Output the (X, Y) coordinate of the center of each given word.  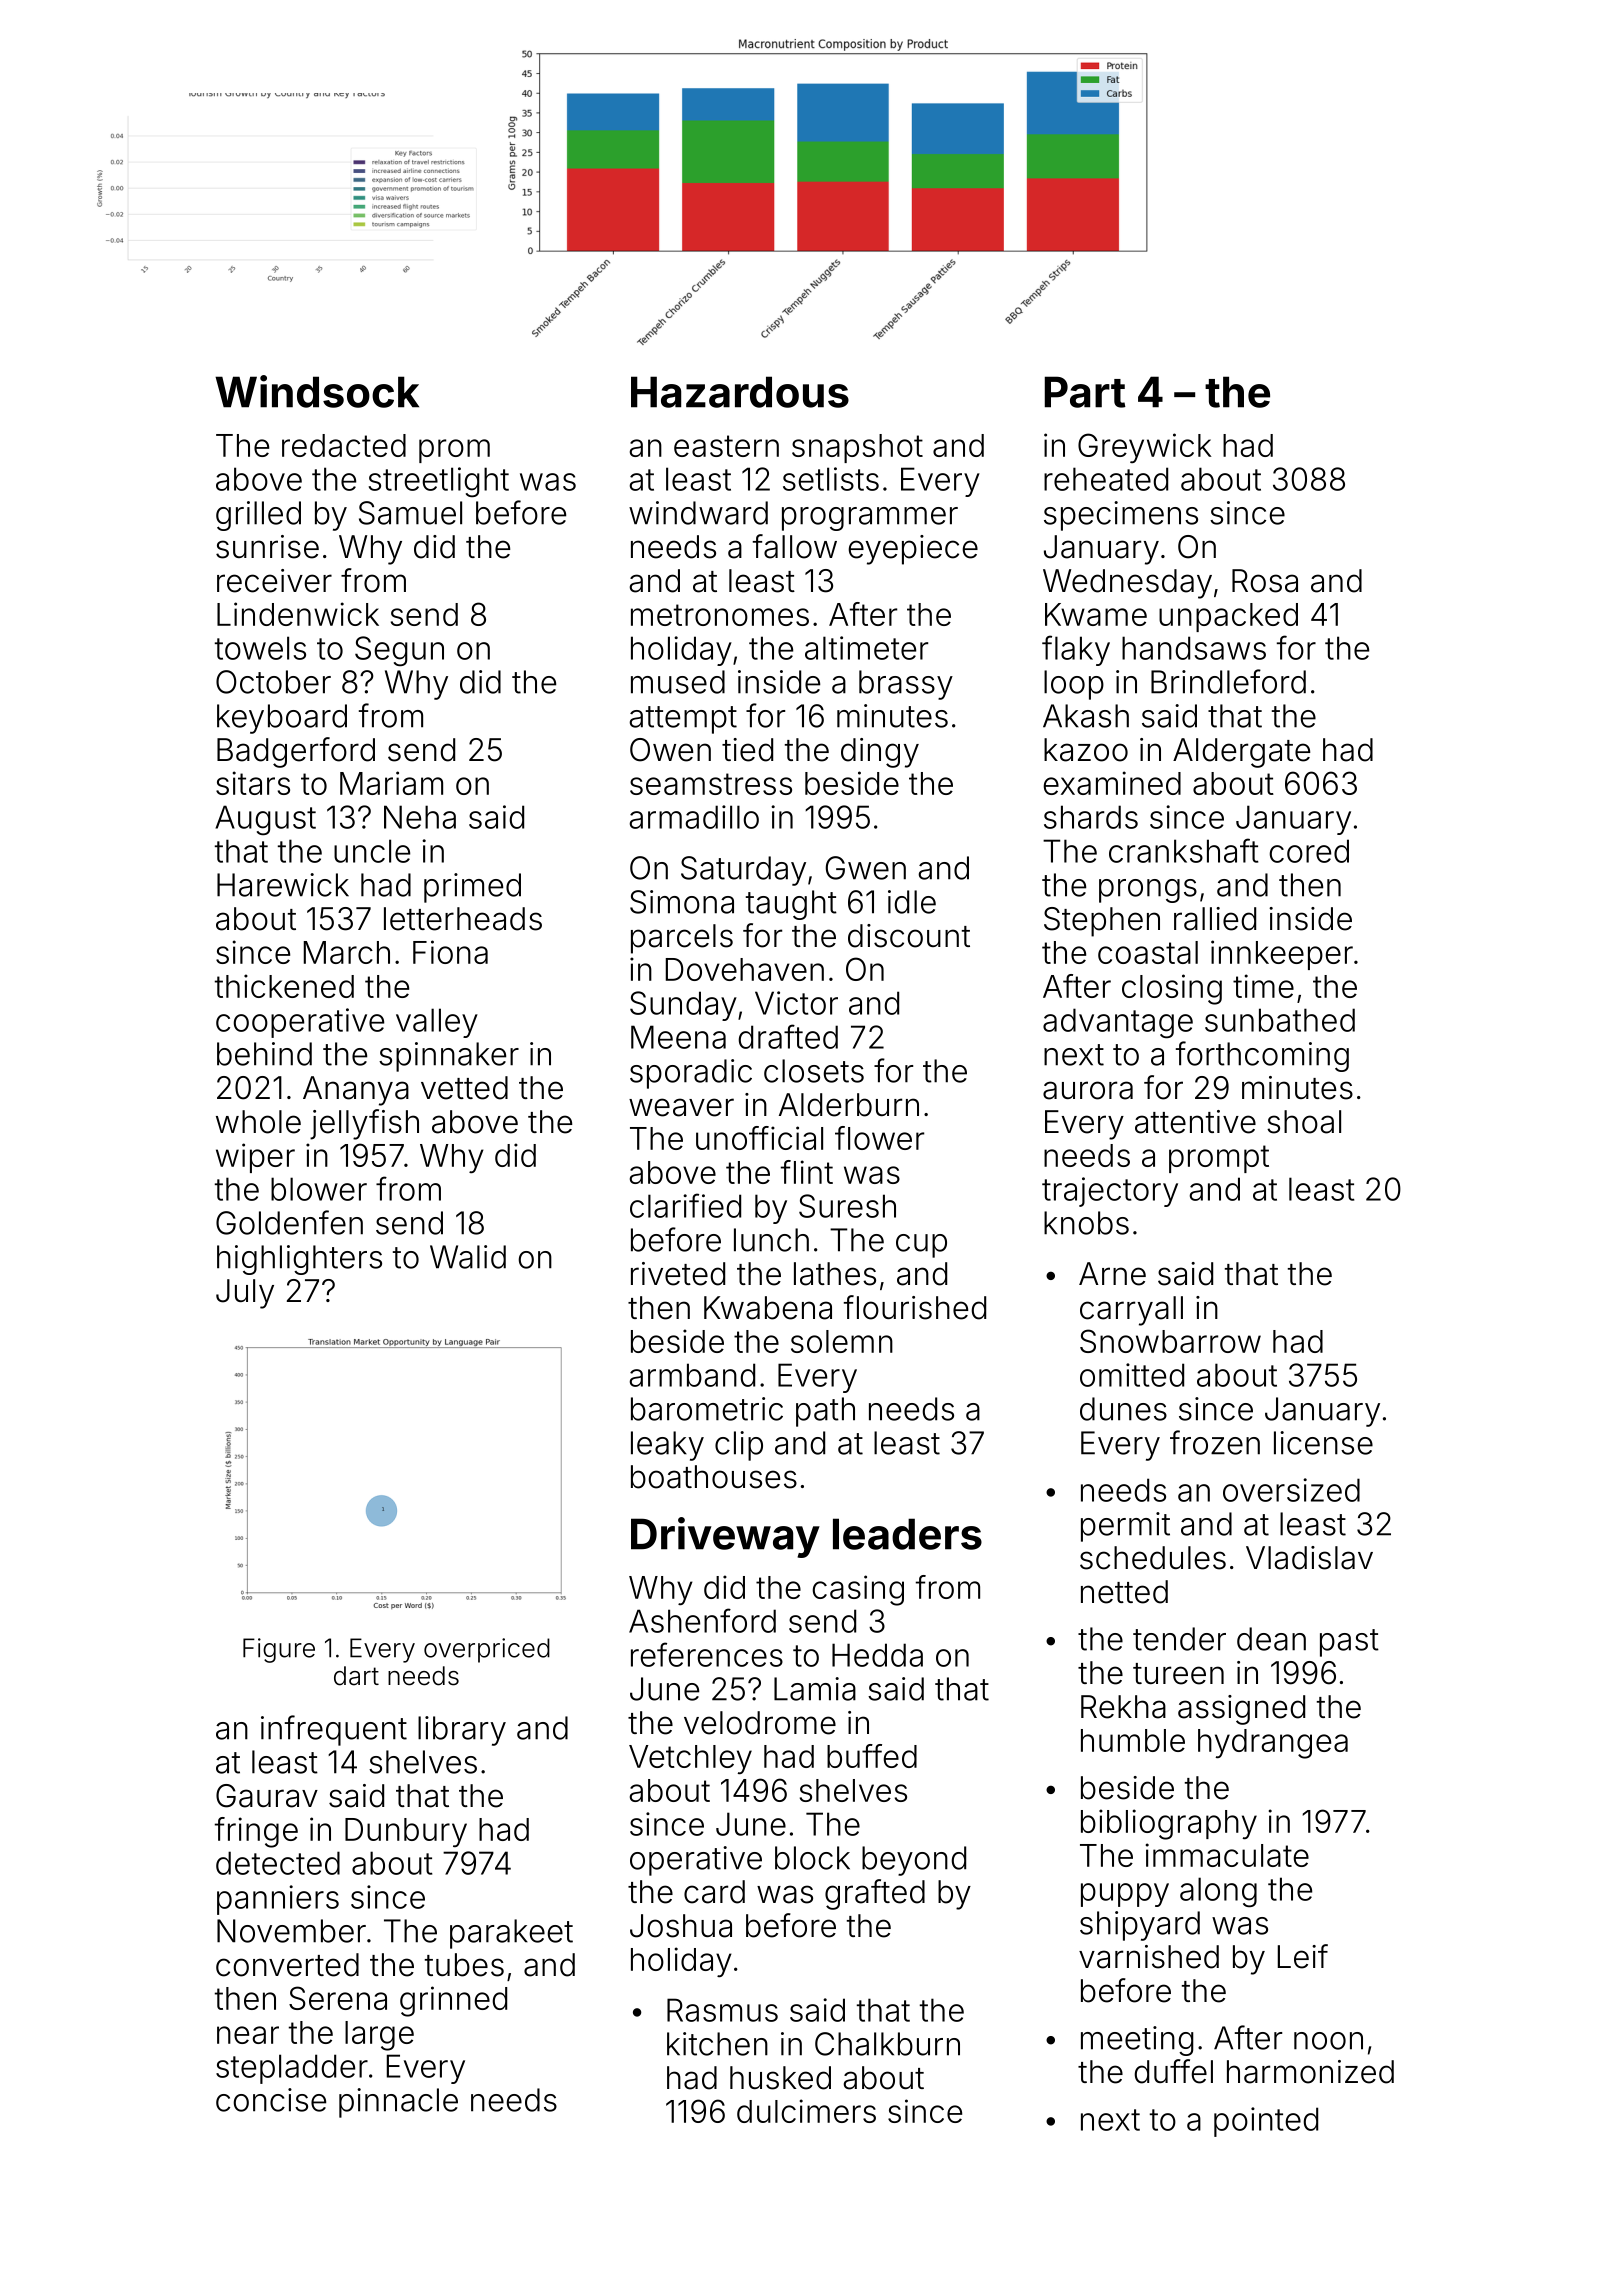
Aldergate (1241, 753)
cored (1309, 851)
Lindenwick (298, 614)
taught (791, 905)
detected (278, 1863)
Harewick (283, 885)
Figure (279, 1650)
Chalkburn (887, 2044)
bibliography (1169, 1824)
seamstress (711, 784)
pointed (1266, 2122)
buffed (872, 1756)
